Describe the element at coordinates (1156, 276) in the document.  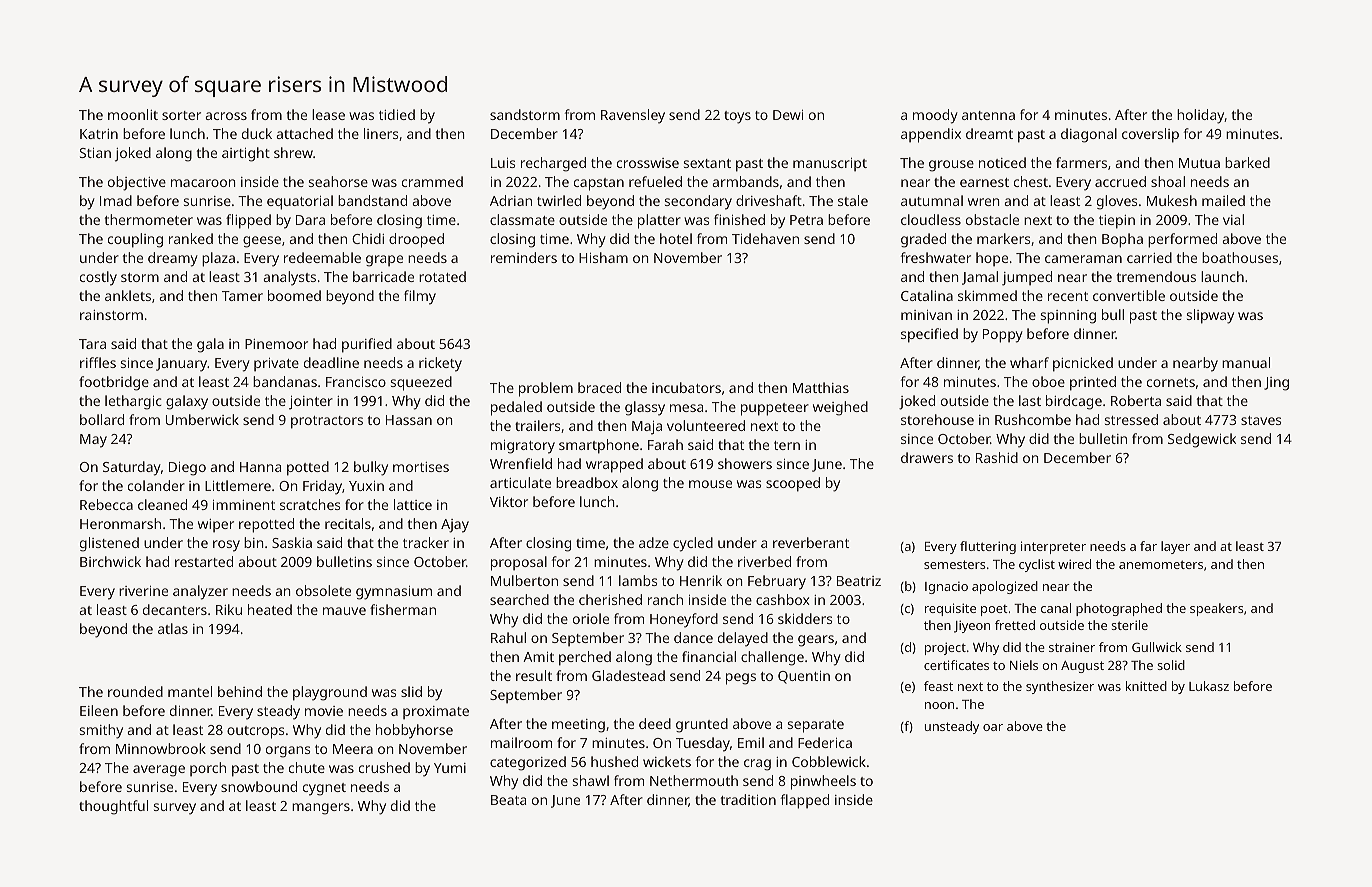
I see `tremendous` at that location.
